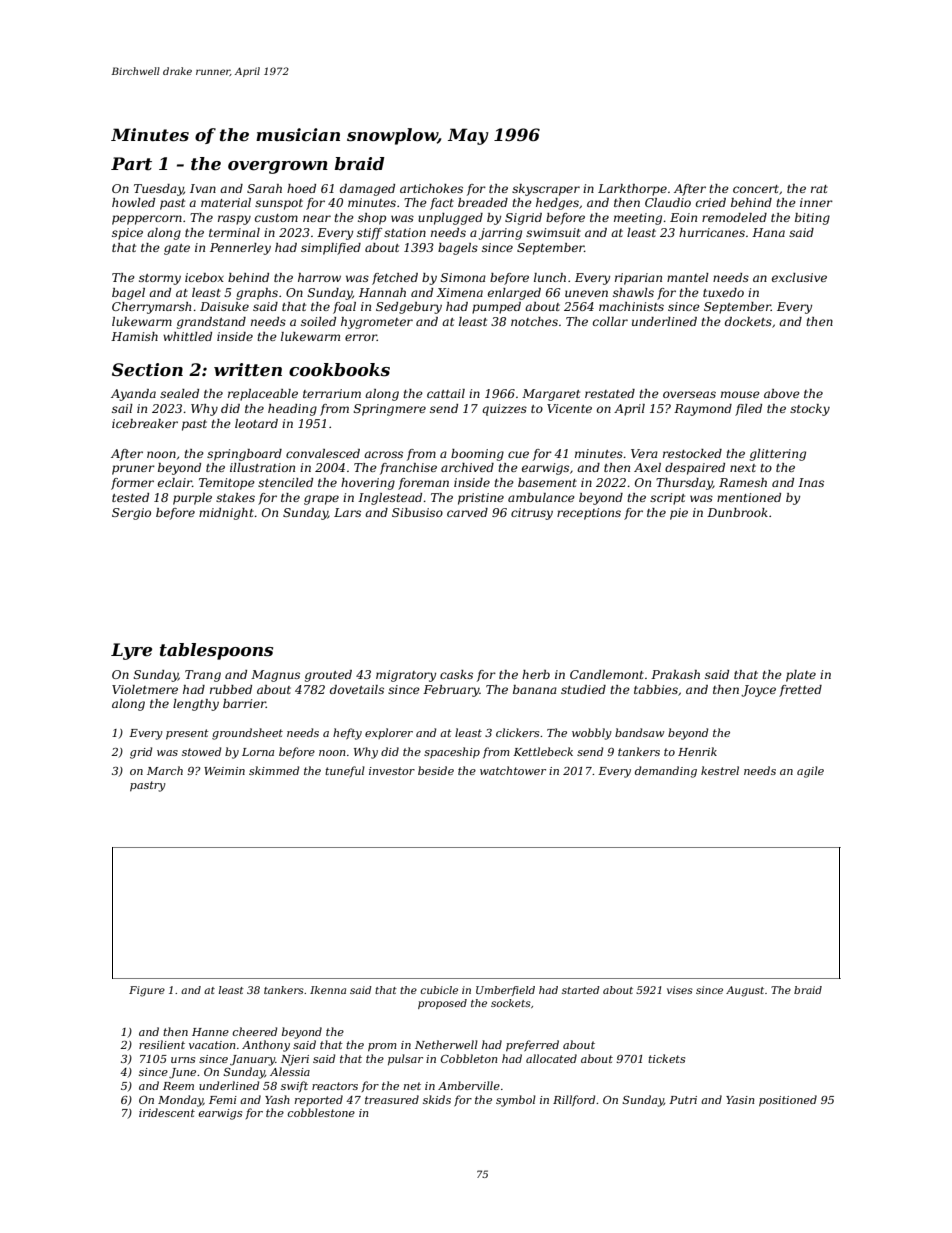 The image size is (952, 1233). I want to click on plate, so click(801, 676).
